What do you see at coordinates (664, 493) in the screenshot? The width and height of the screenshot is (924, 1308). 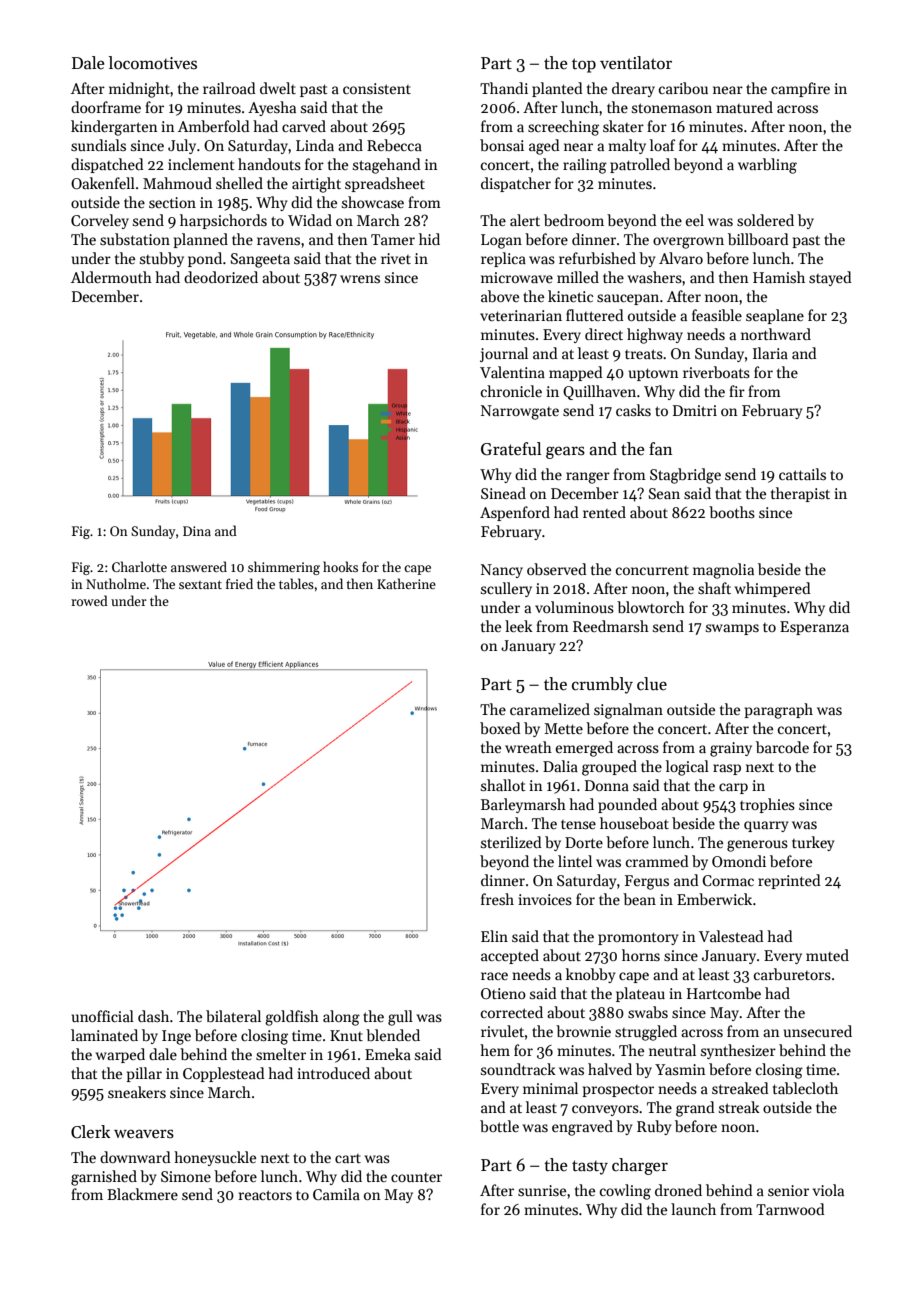 I see `Sean` at bounding box center [664, 493].
